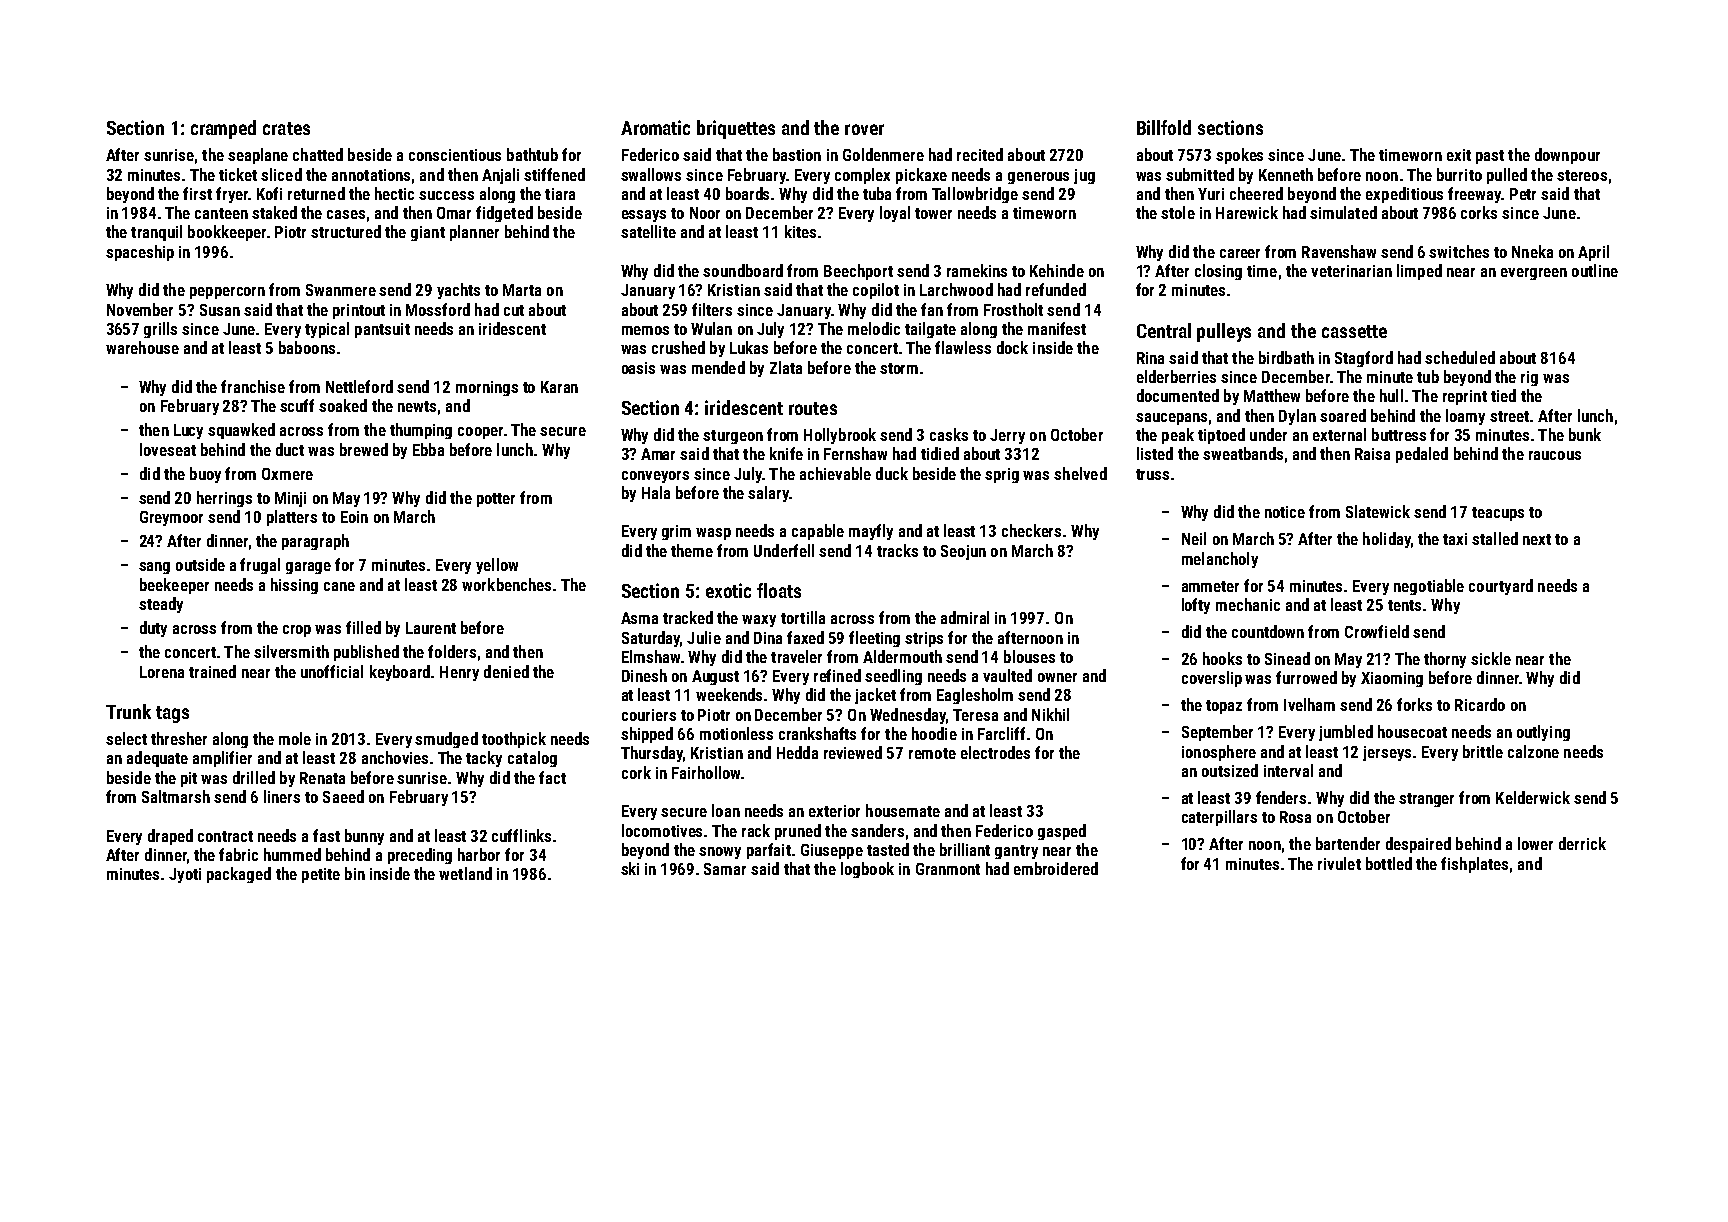 The width and height of the screenshot is (1728, 1222). Describe the element at coordinates (903, 810) in the screenshot. I see `housemate` at that location.
